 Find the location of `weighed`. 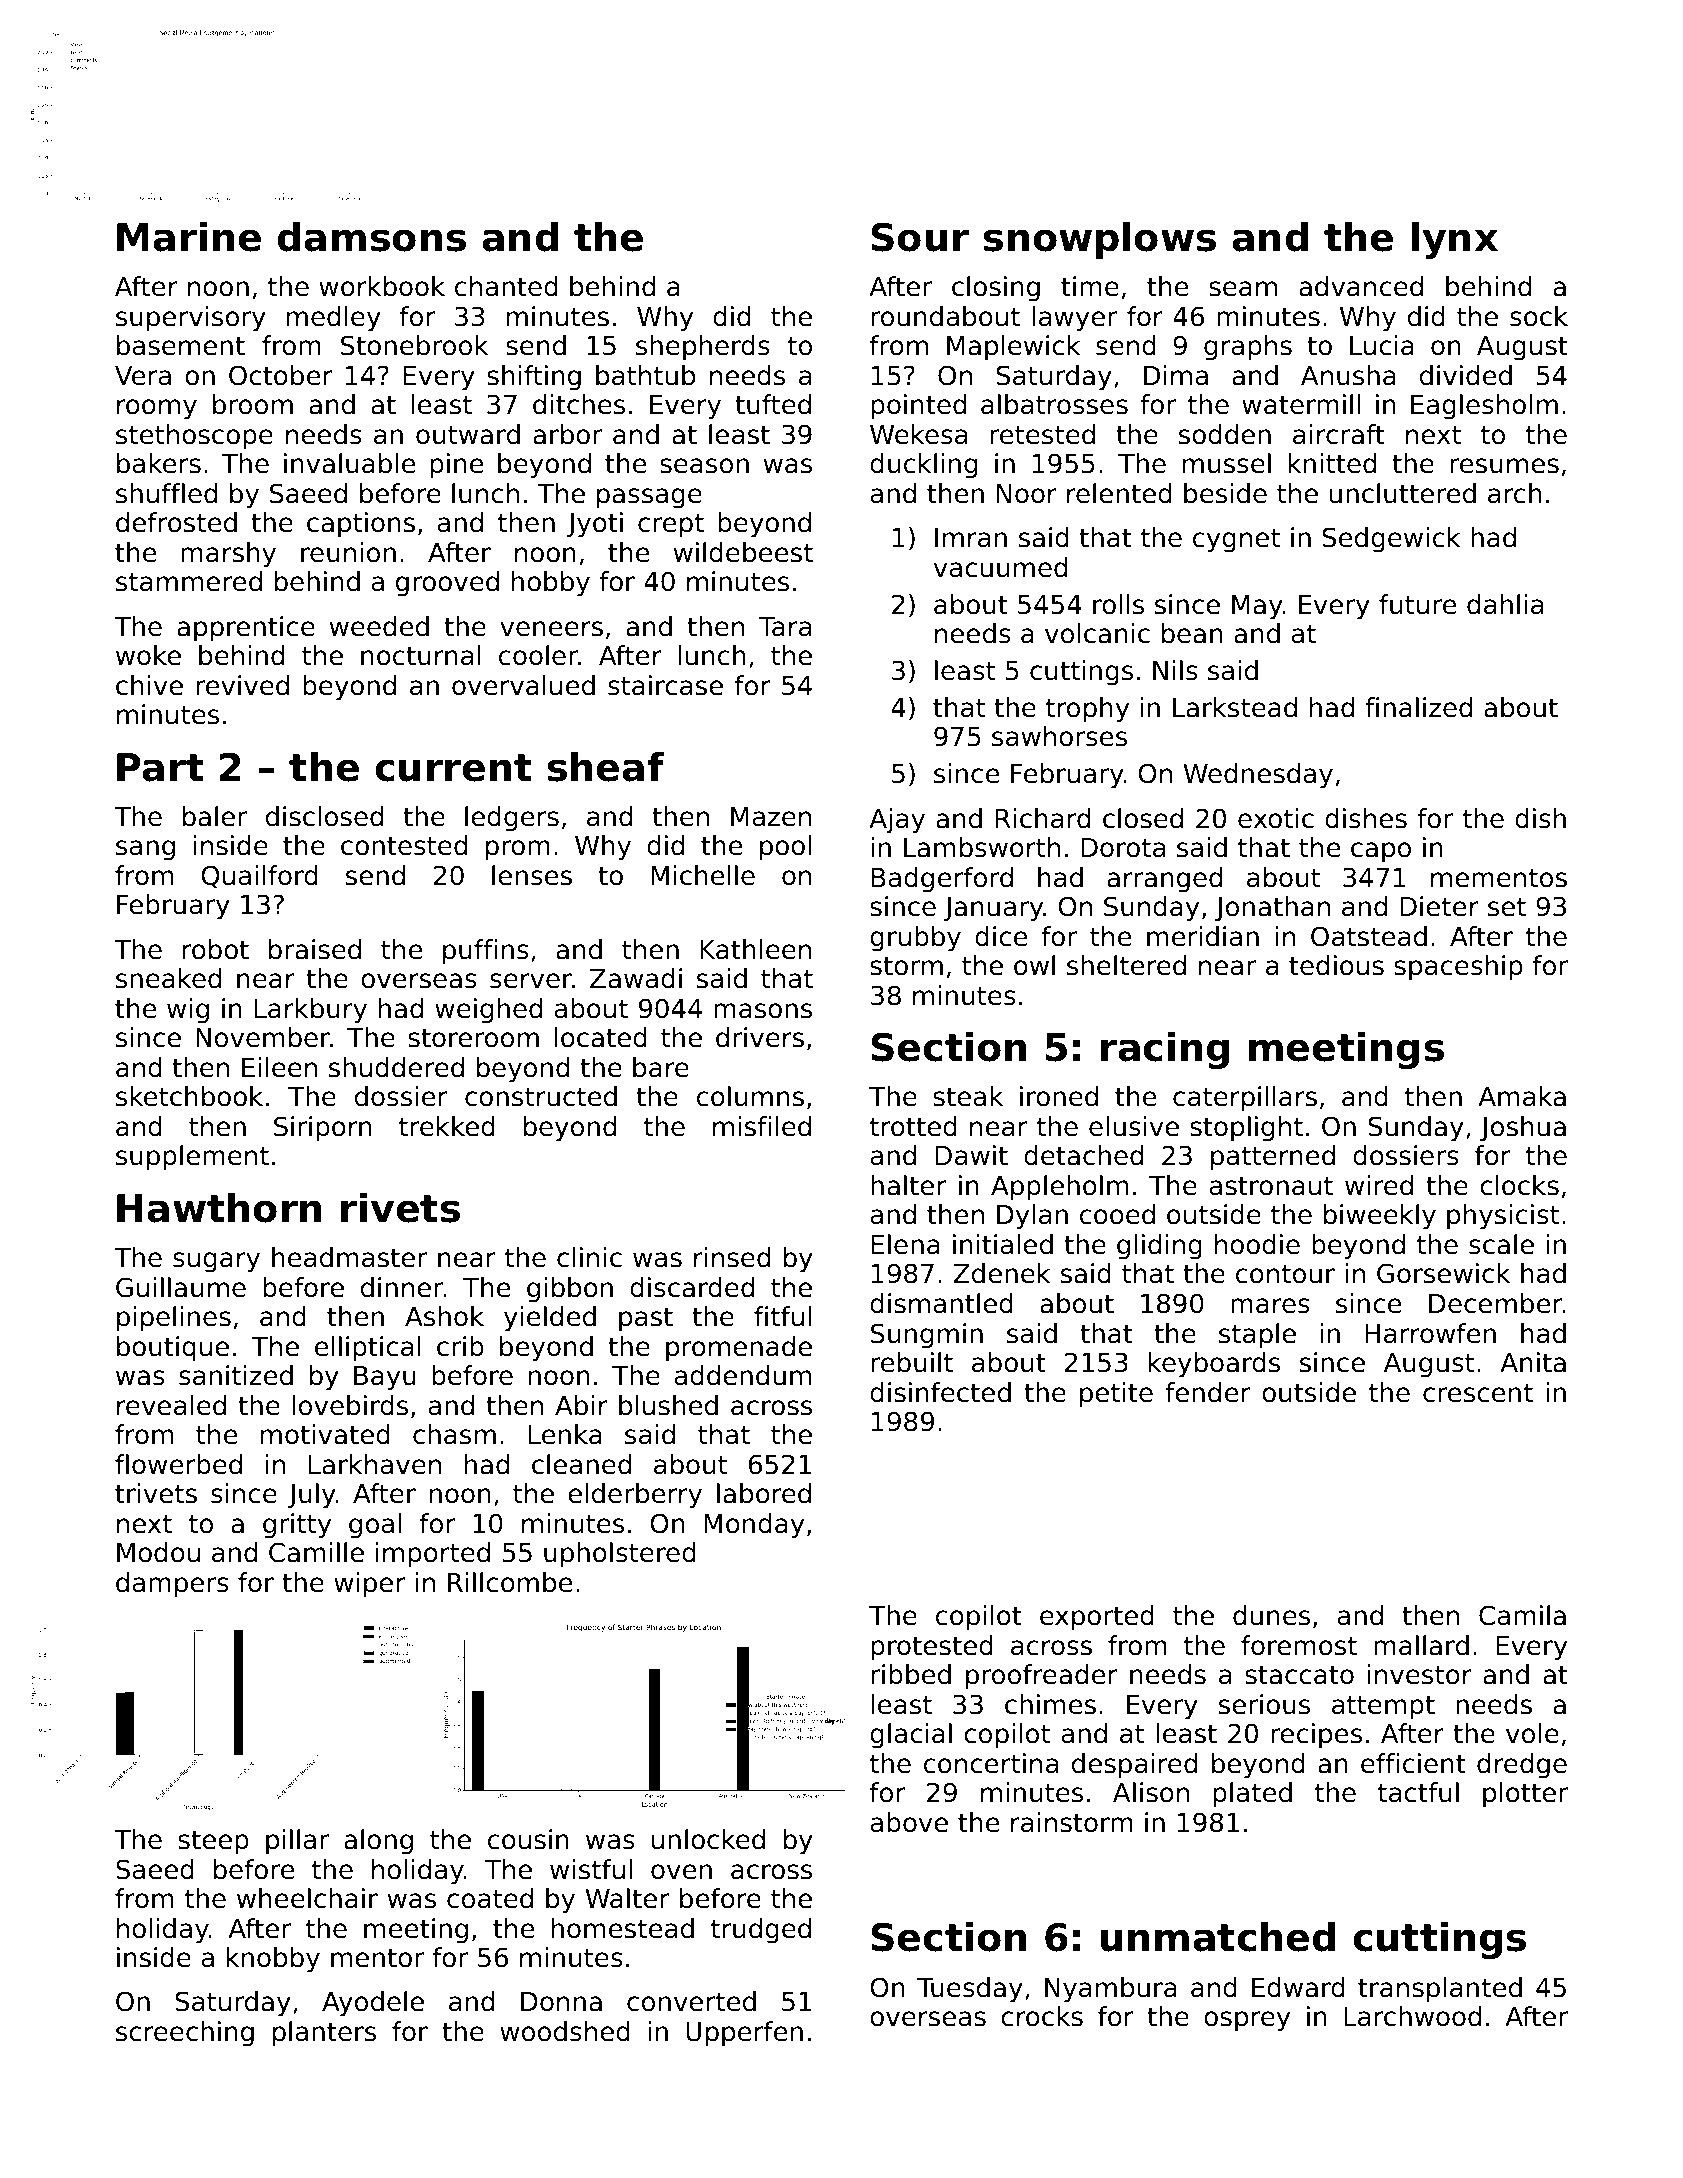

weighed is located at coordinates (488, 1011).
